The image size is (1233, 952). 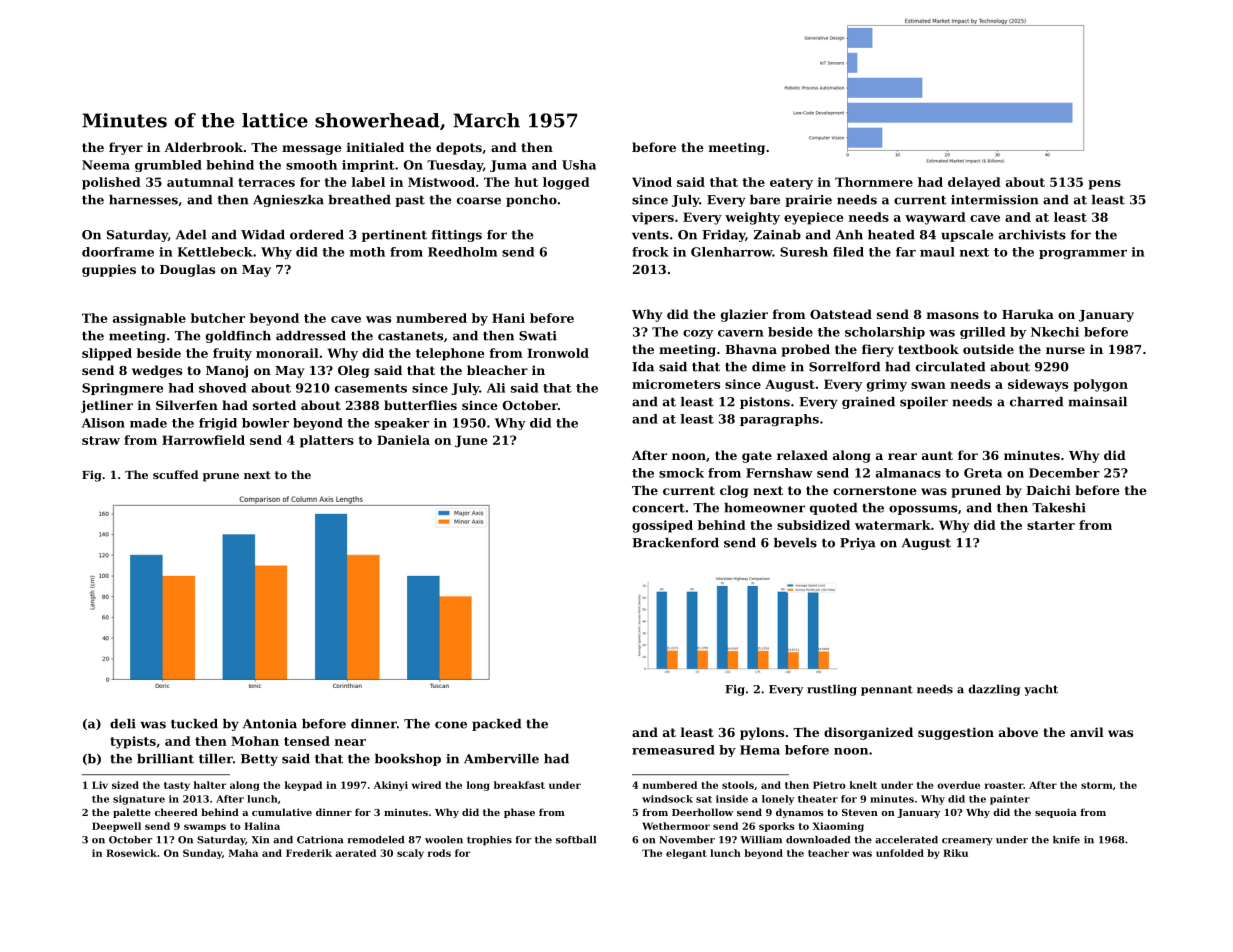 What do you see at coordinates (439, 853) in the document?
I see `rods` at bounding box center [439, 853].
